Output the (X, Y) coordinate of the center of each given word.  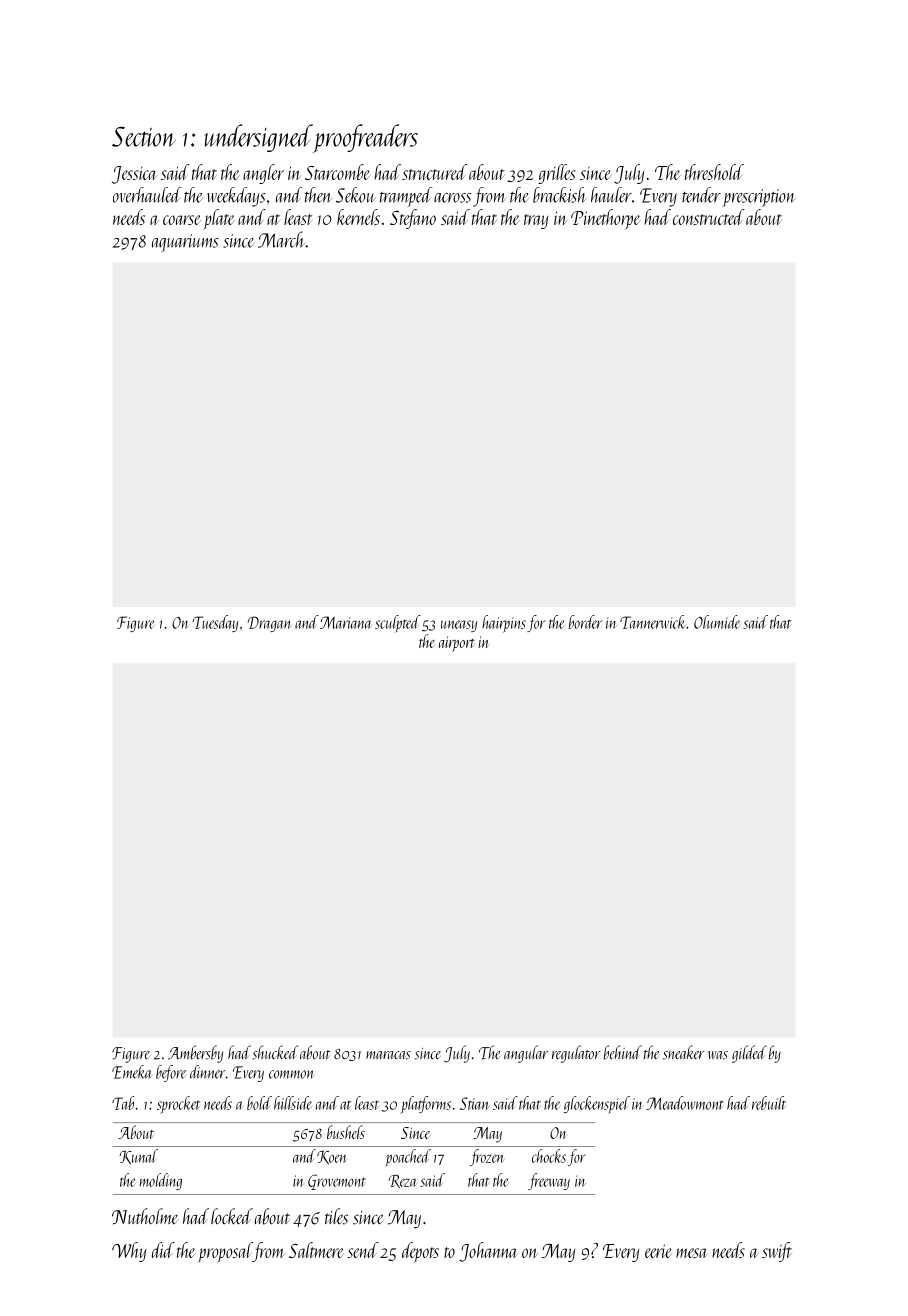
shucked (275, 1052)
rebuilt (769, 1103)
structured (434, 172)
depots (420, 1252)
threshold (714, 172)
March (281, 239)
